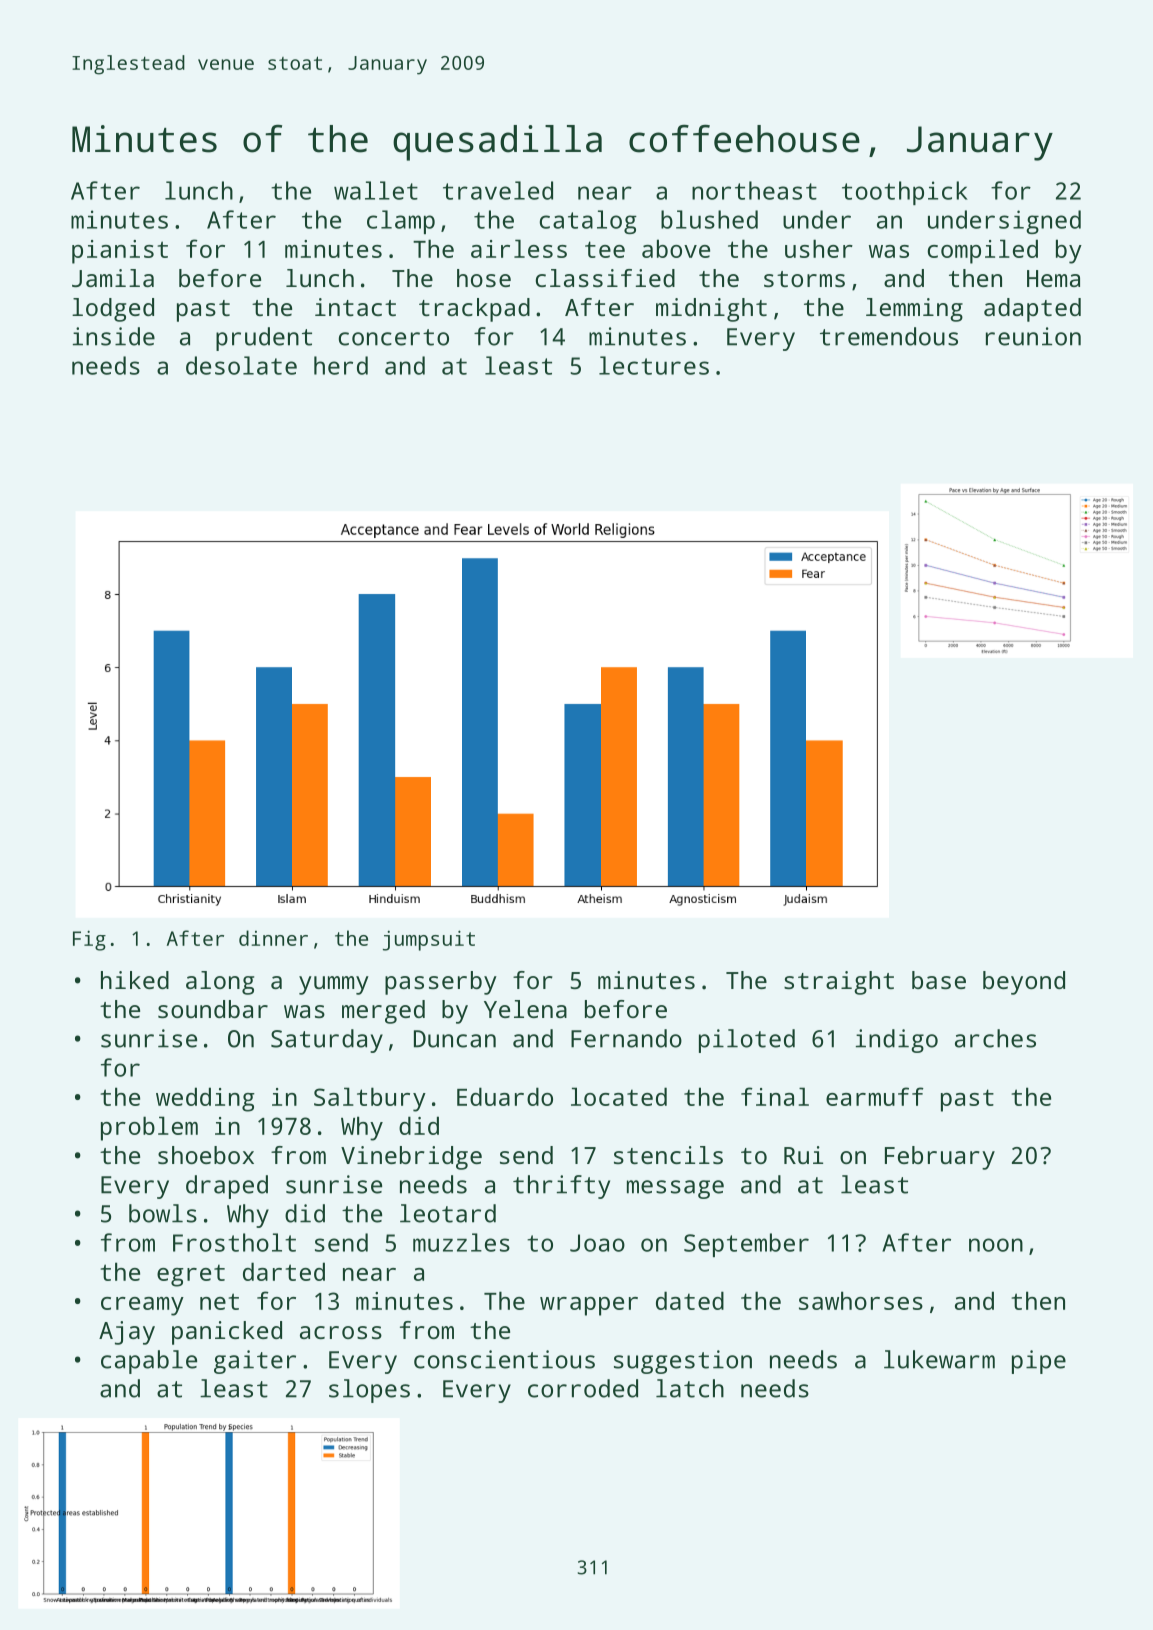 The height and width of the page is (1630, 1153). What do you see at coordinates (939, 980) in the page?
I see `base` at bounding box center [939, 980].
